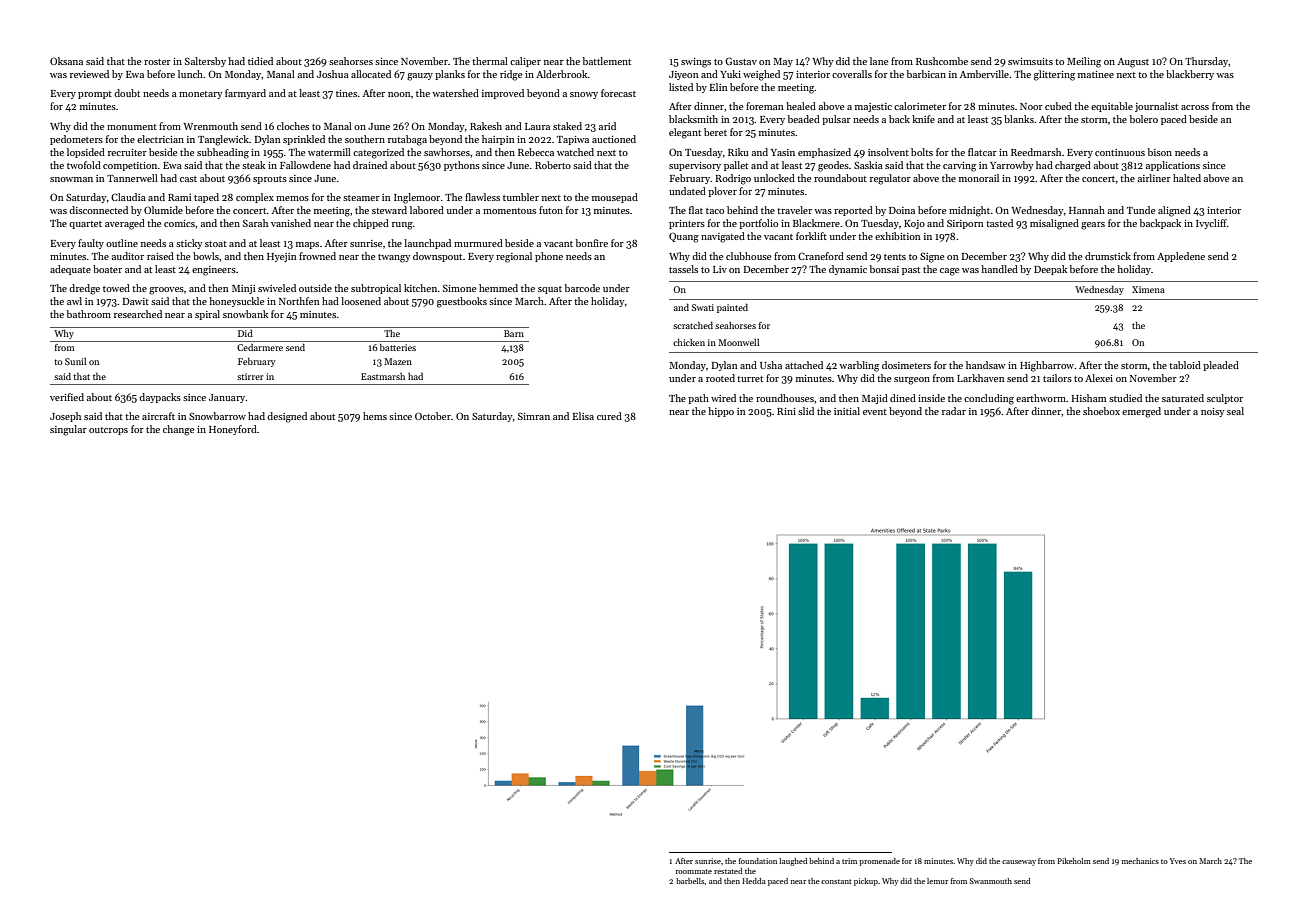 Image resolution: width=1308 pixels, height=924 pixels. Describe the element at coordinates (91, 244) in the screenshot. I see `faulty` at that location.
